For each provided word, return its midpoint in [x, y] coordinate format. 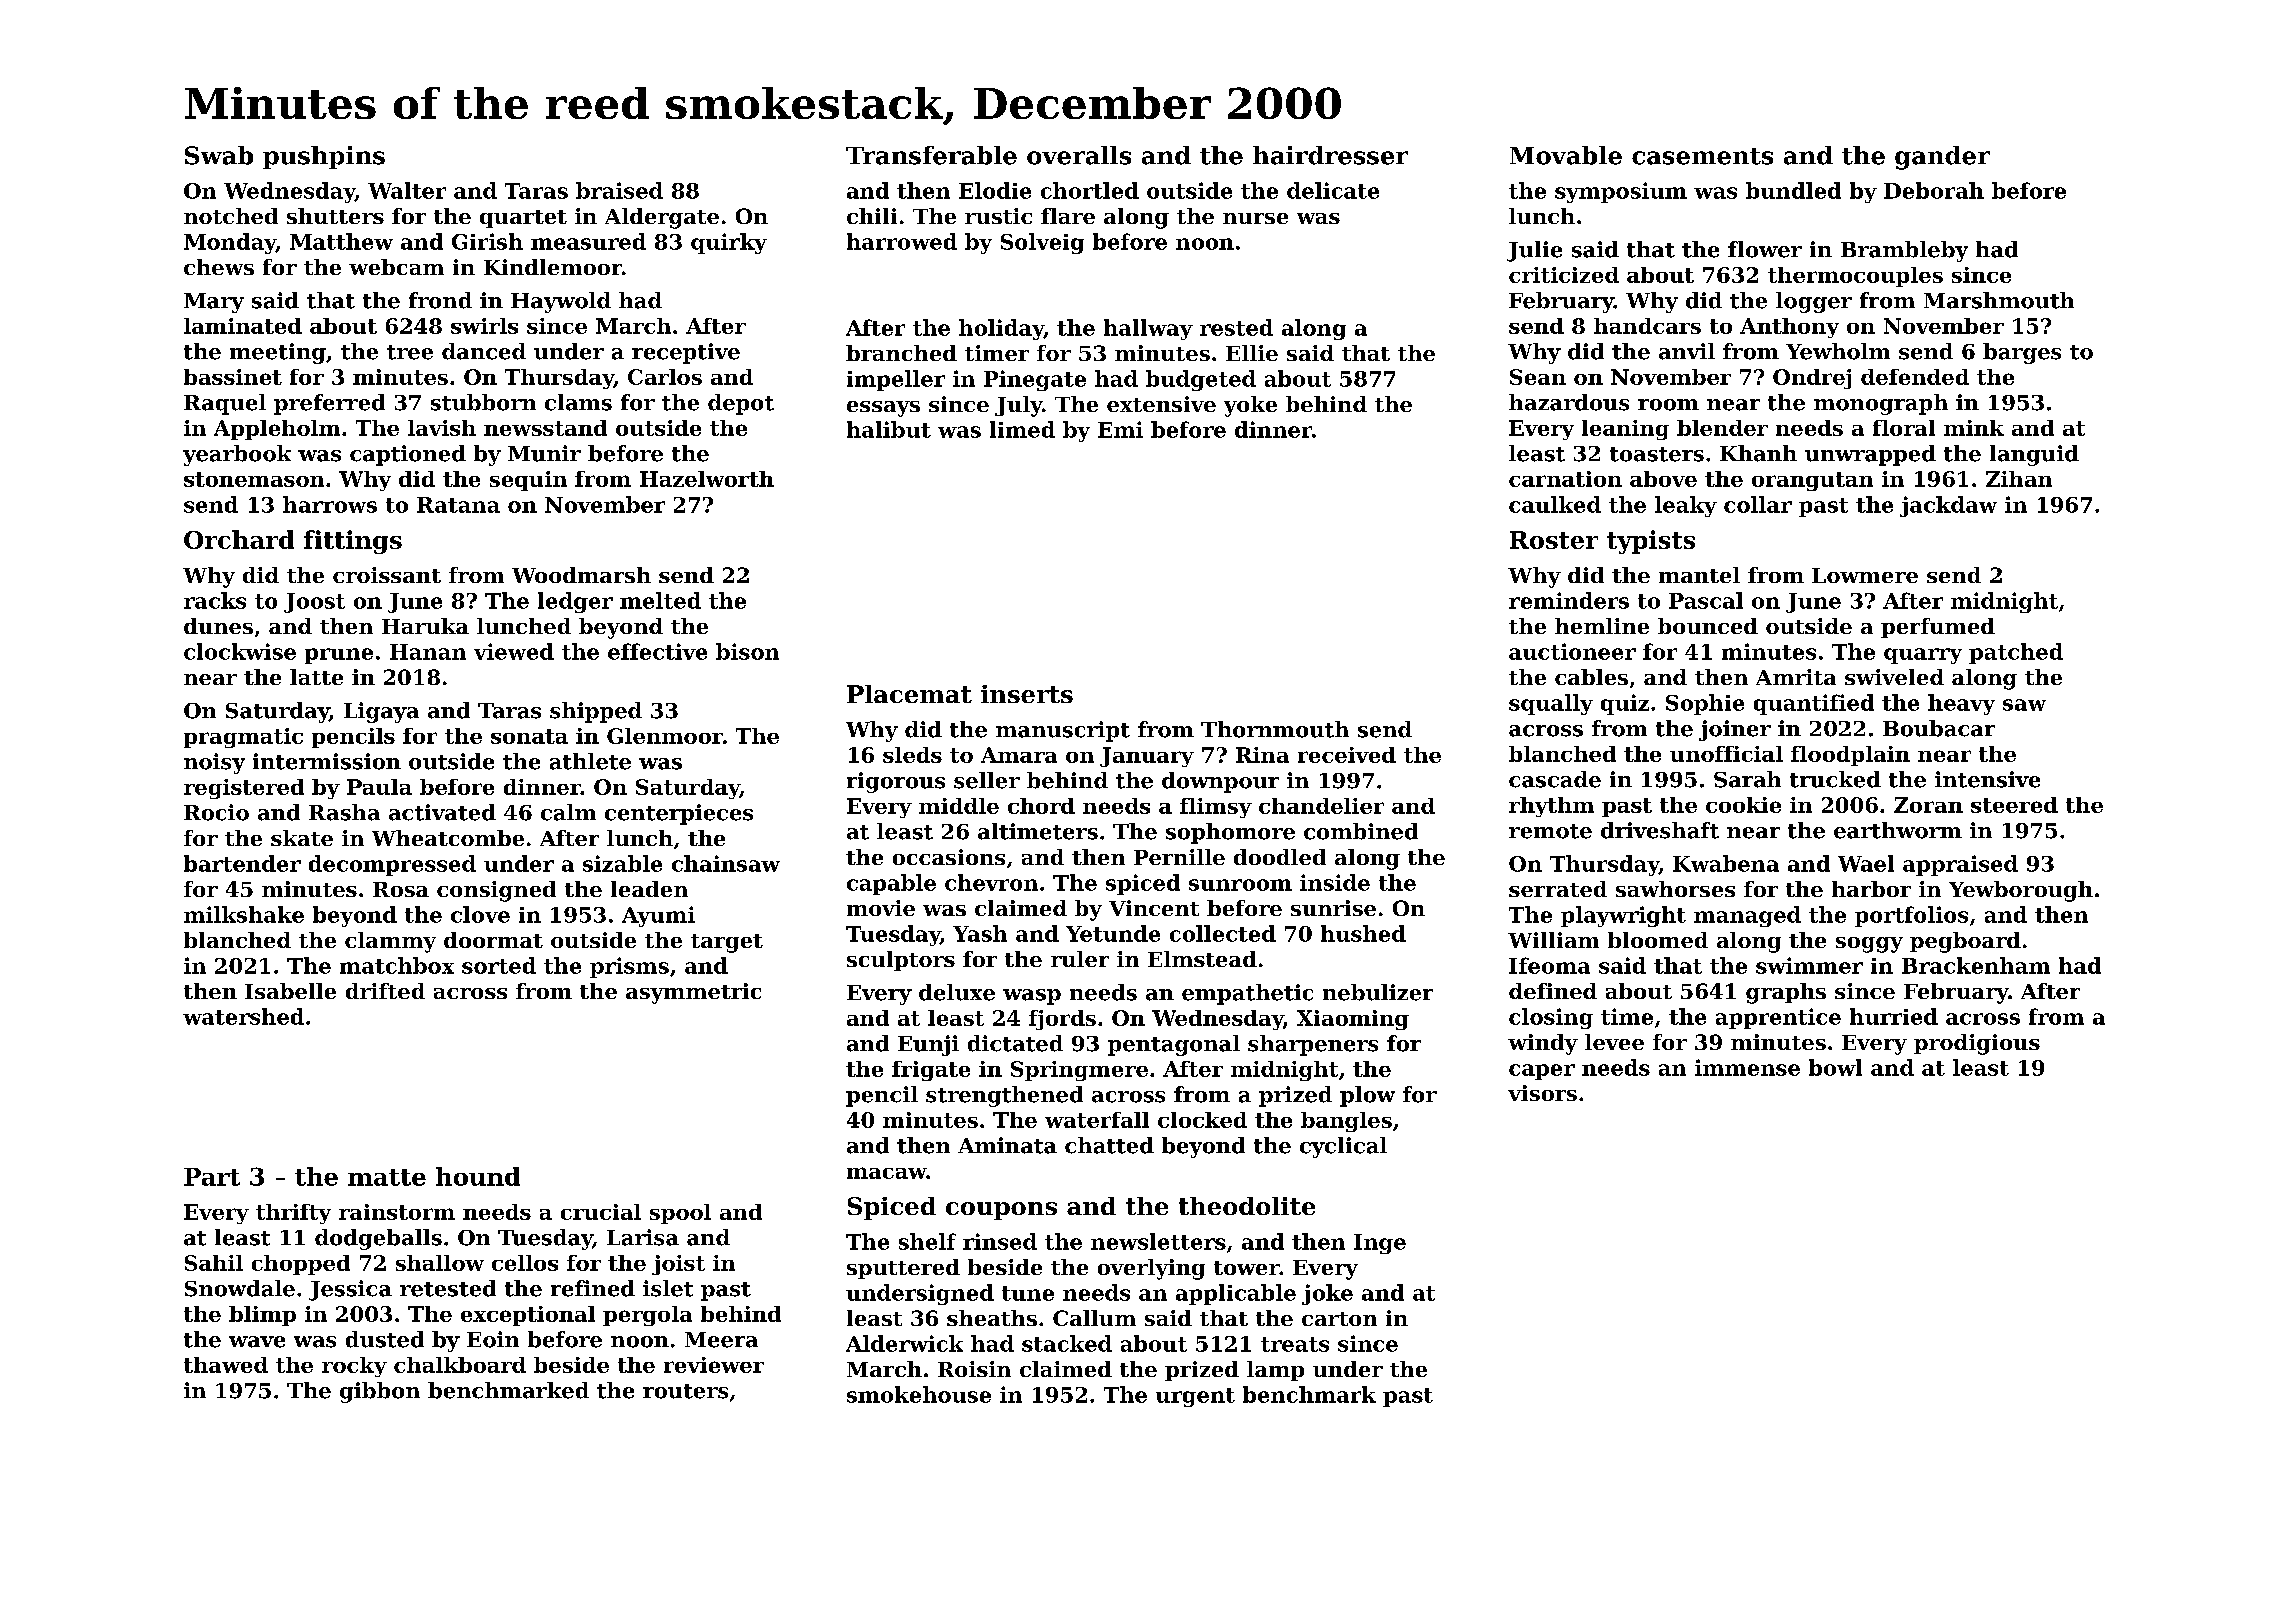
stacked [1067, 1343]
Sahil [214, 1263]
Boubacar [1939, 728]
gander [1942, 158]
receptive [686, 353]
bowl [1835, 1067]
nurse [1255, 218]
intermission [327, 761]
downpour [1220, 782]
